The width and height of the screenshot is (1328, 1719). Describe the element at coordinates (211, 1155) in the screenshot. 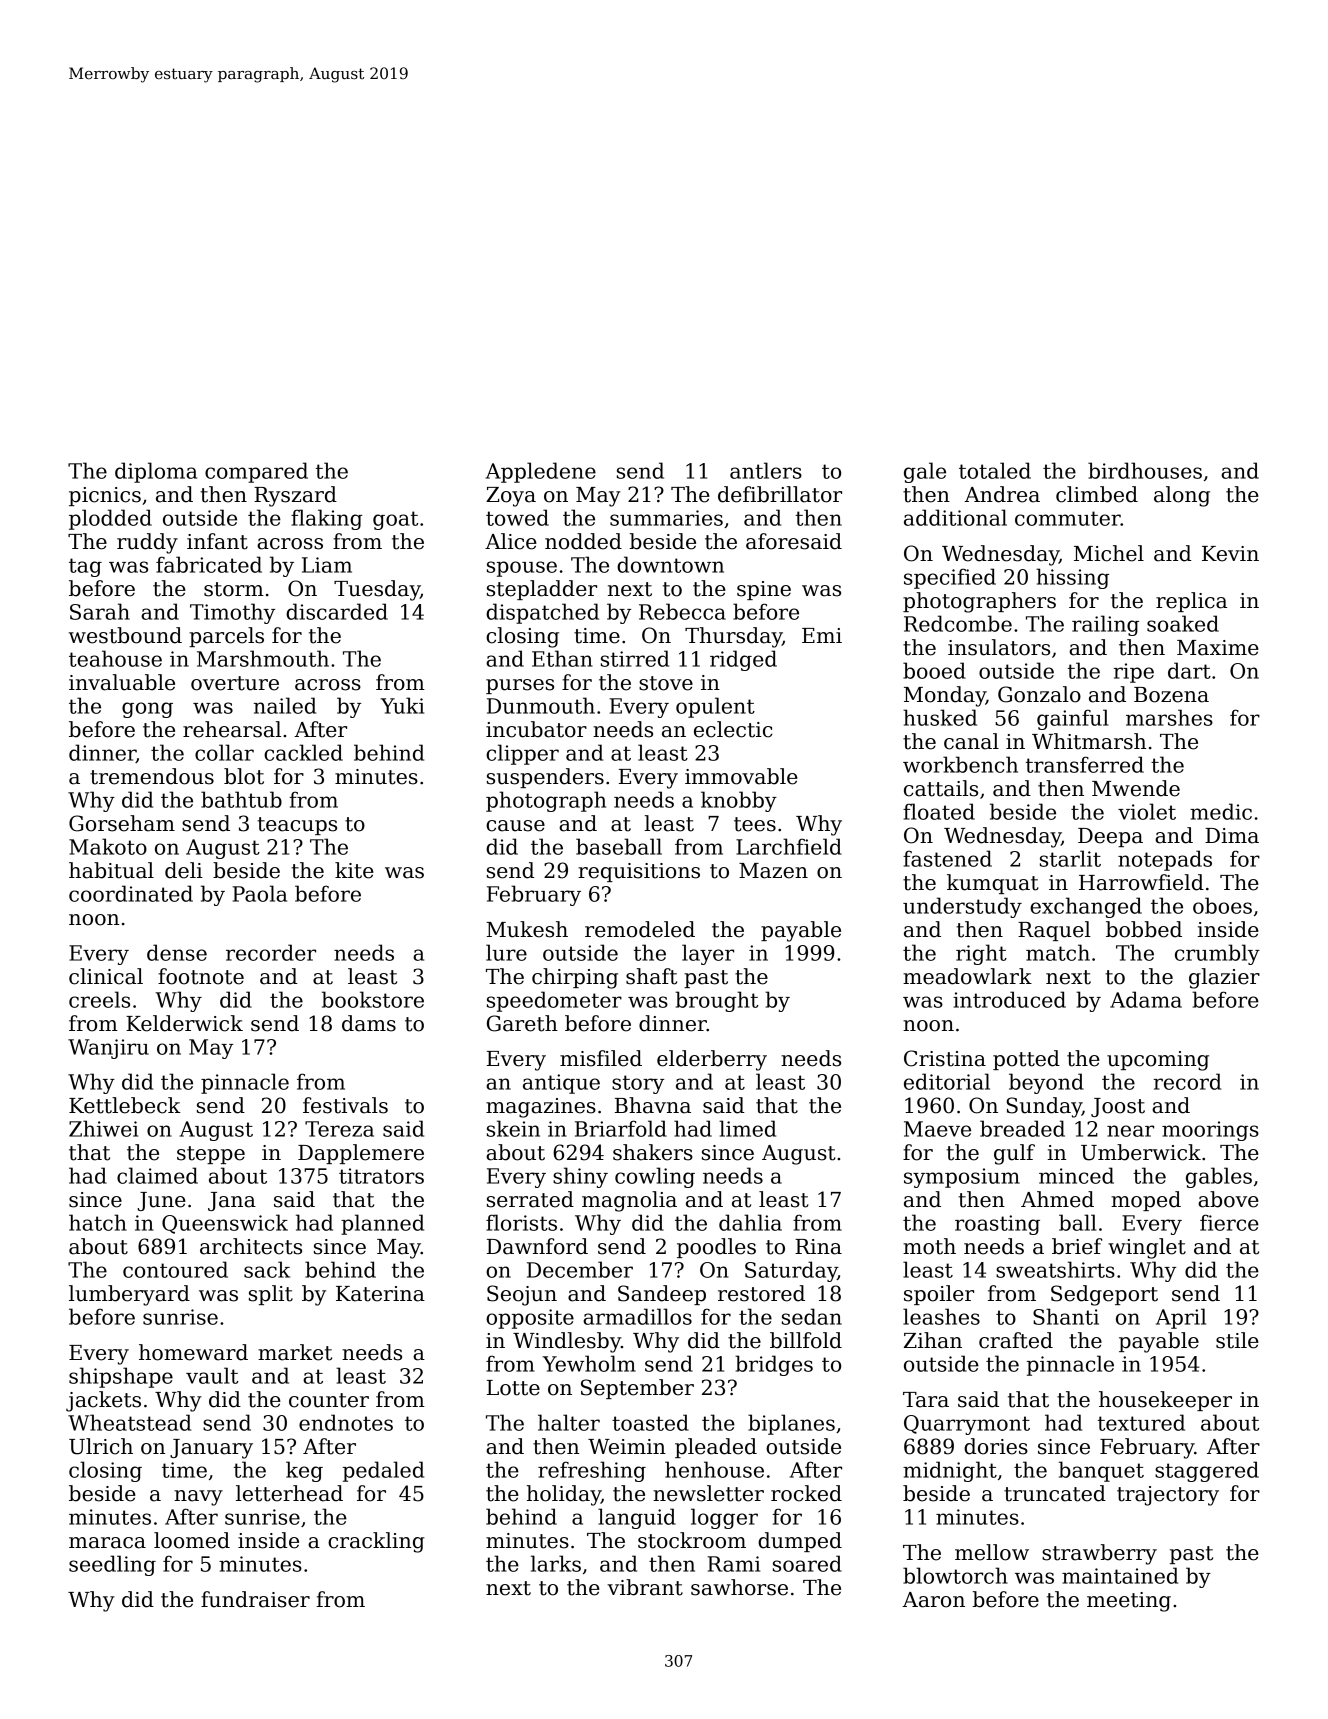

I see `steppe` at that location.
